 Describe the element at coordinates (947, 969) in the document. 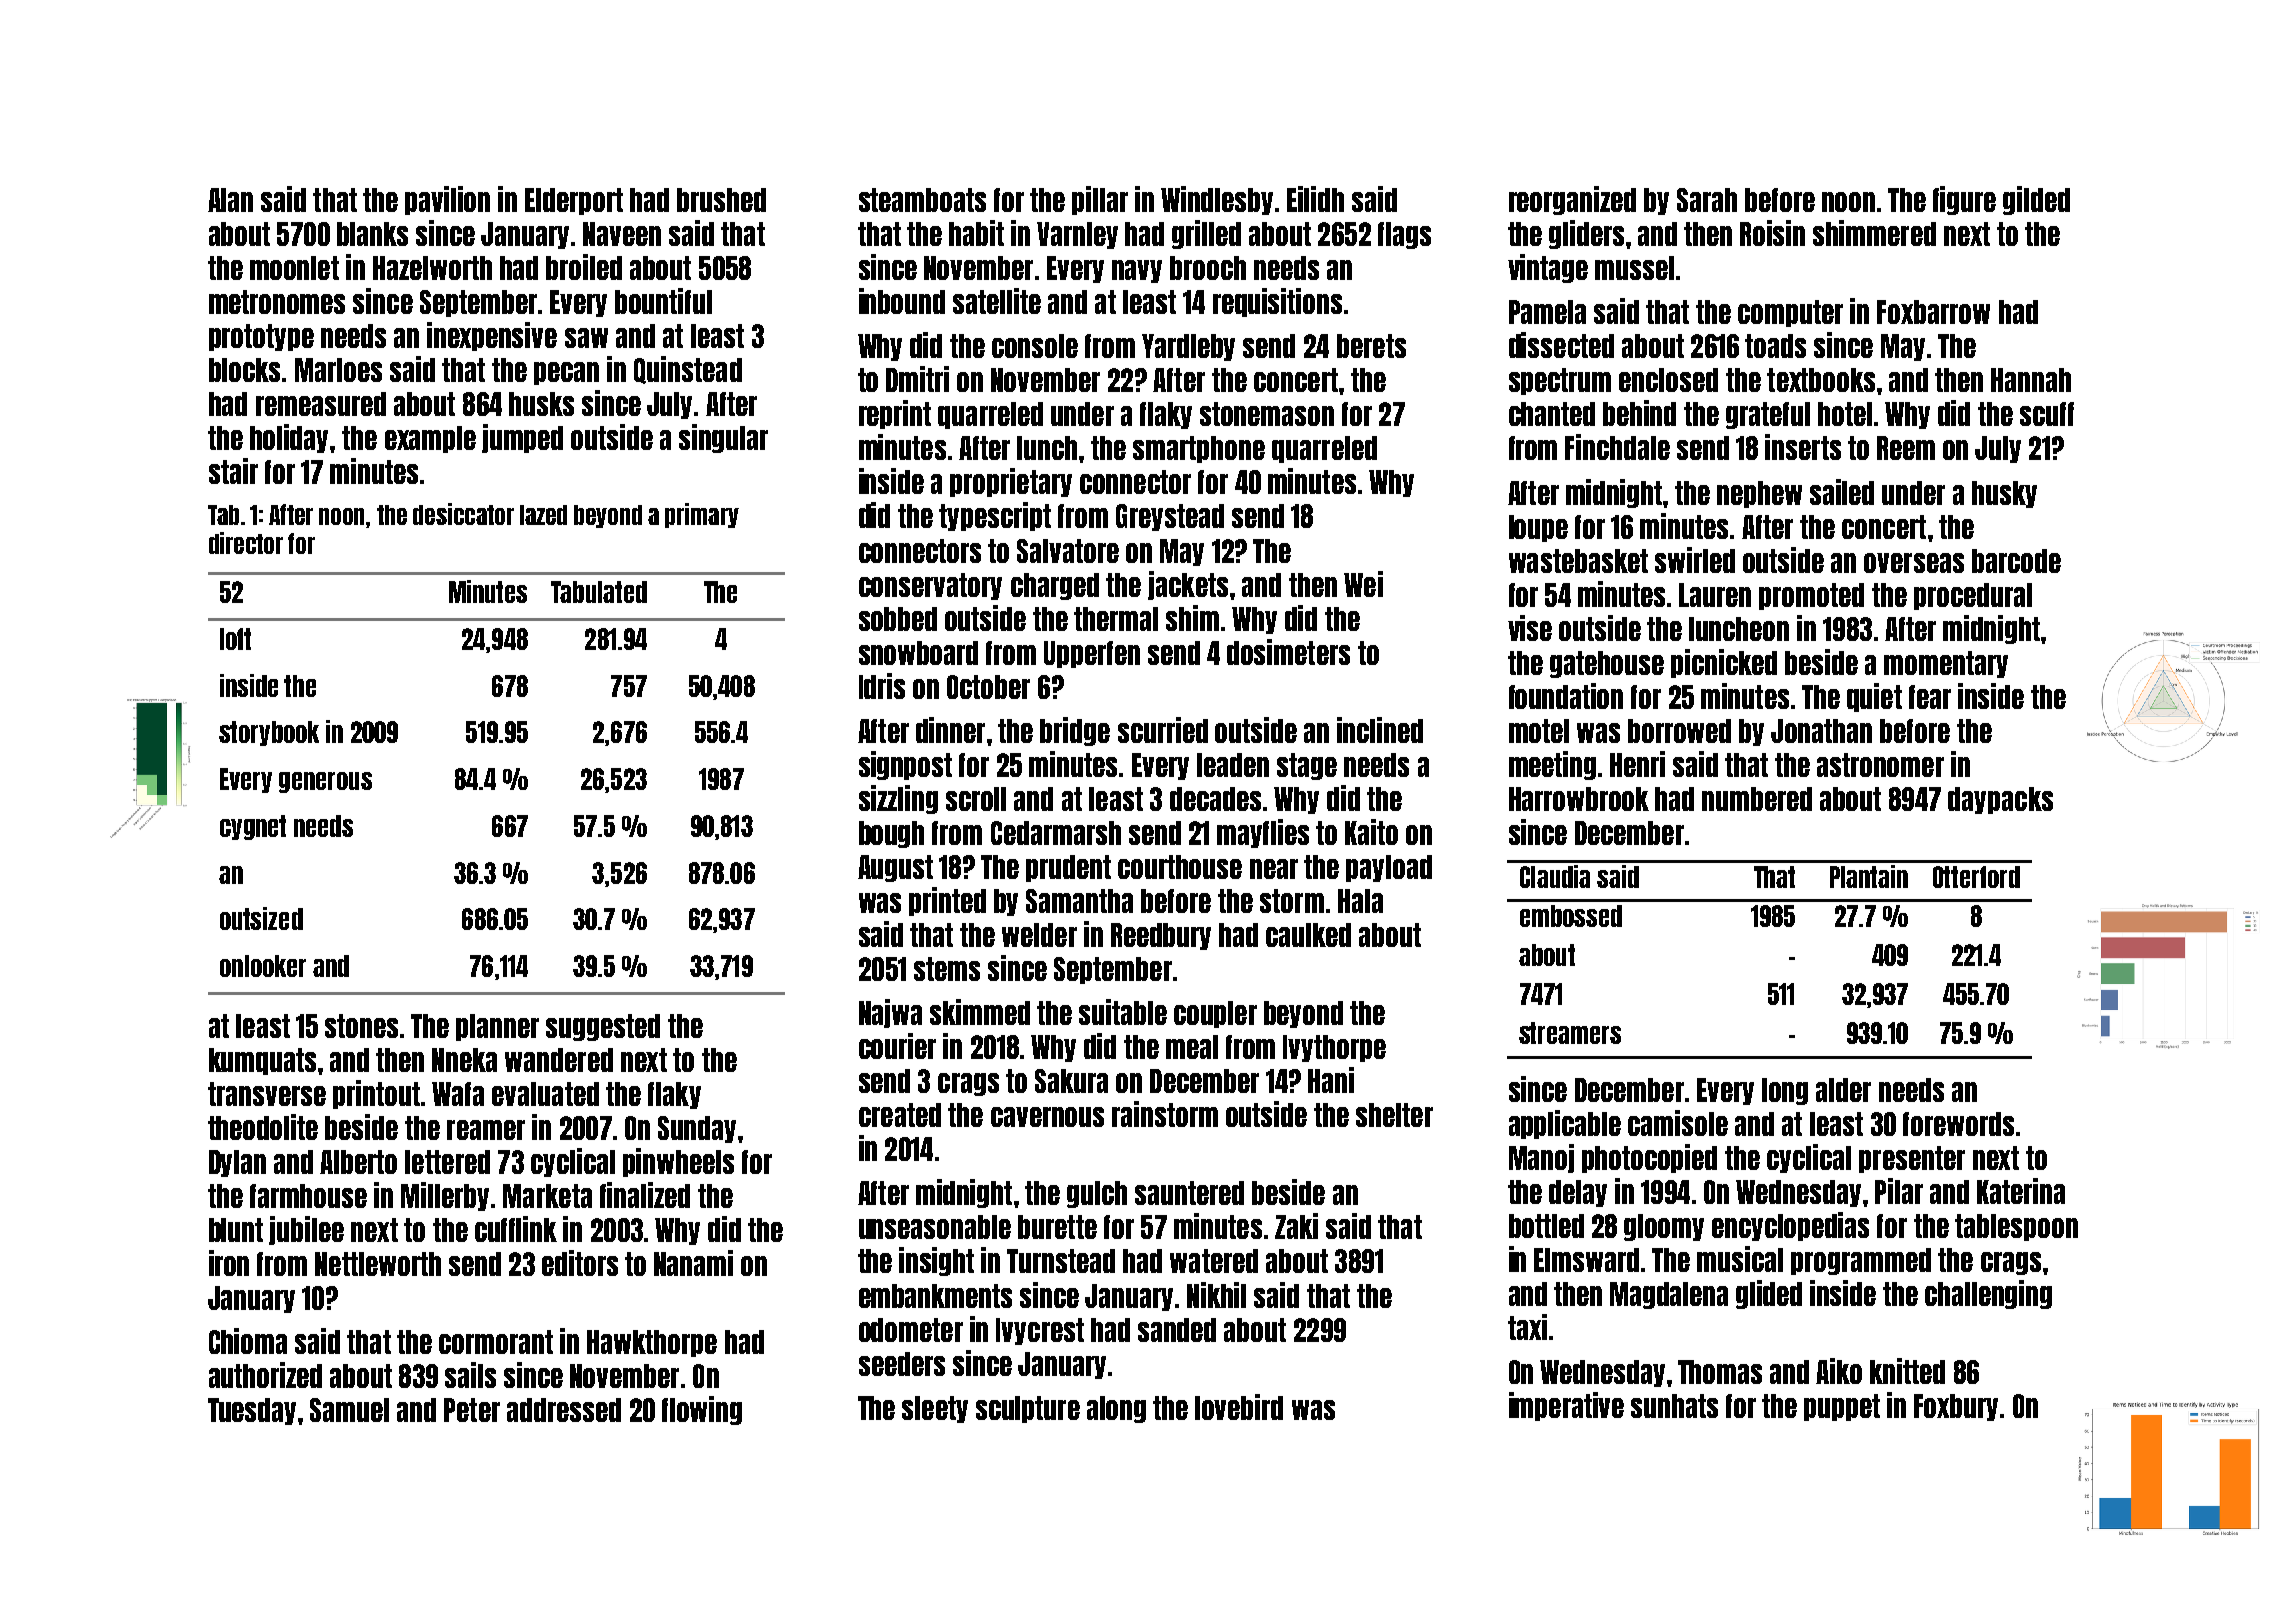

I see `stems` at that location.
